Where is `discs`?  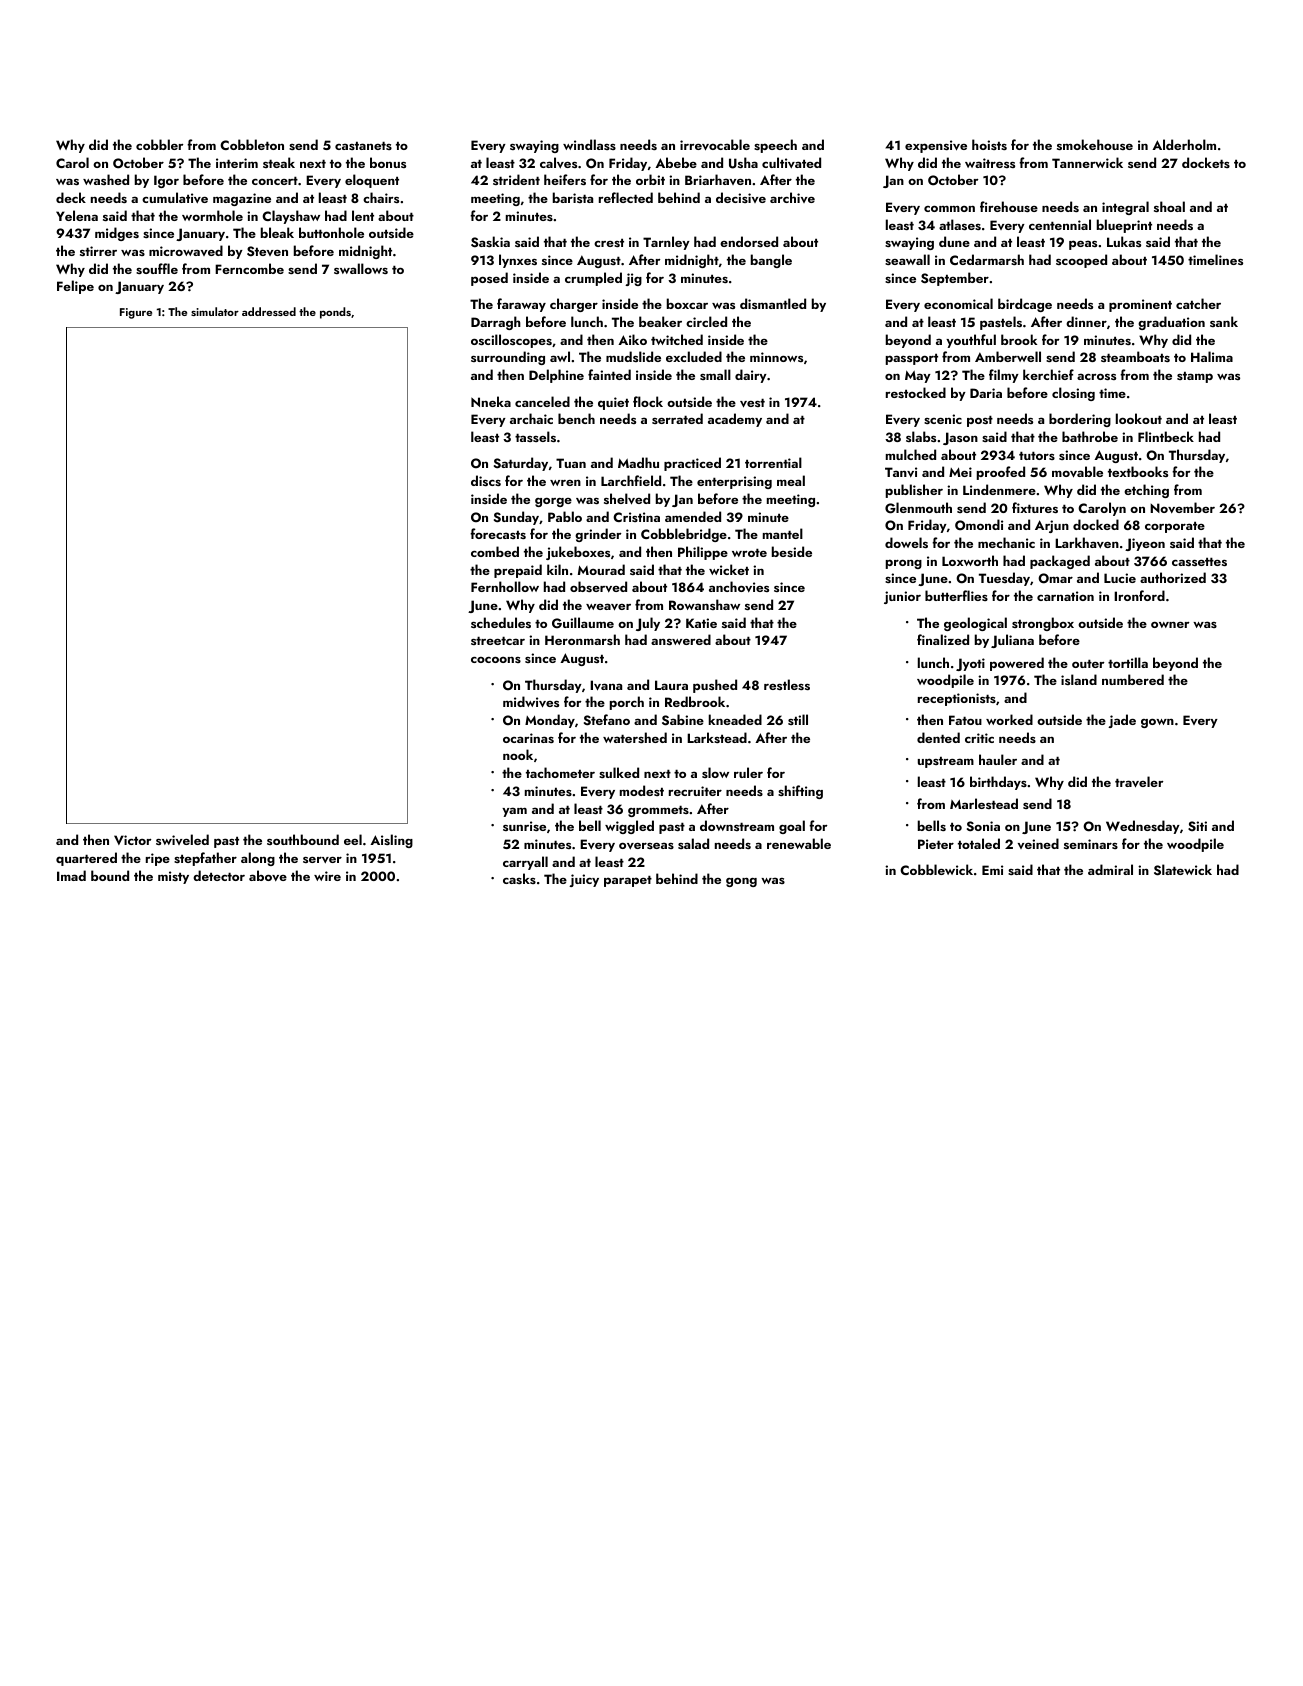
discs is located at coordinates (486, 480).
